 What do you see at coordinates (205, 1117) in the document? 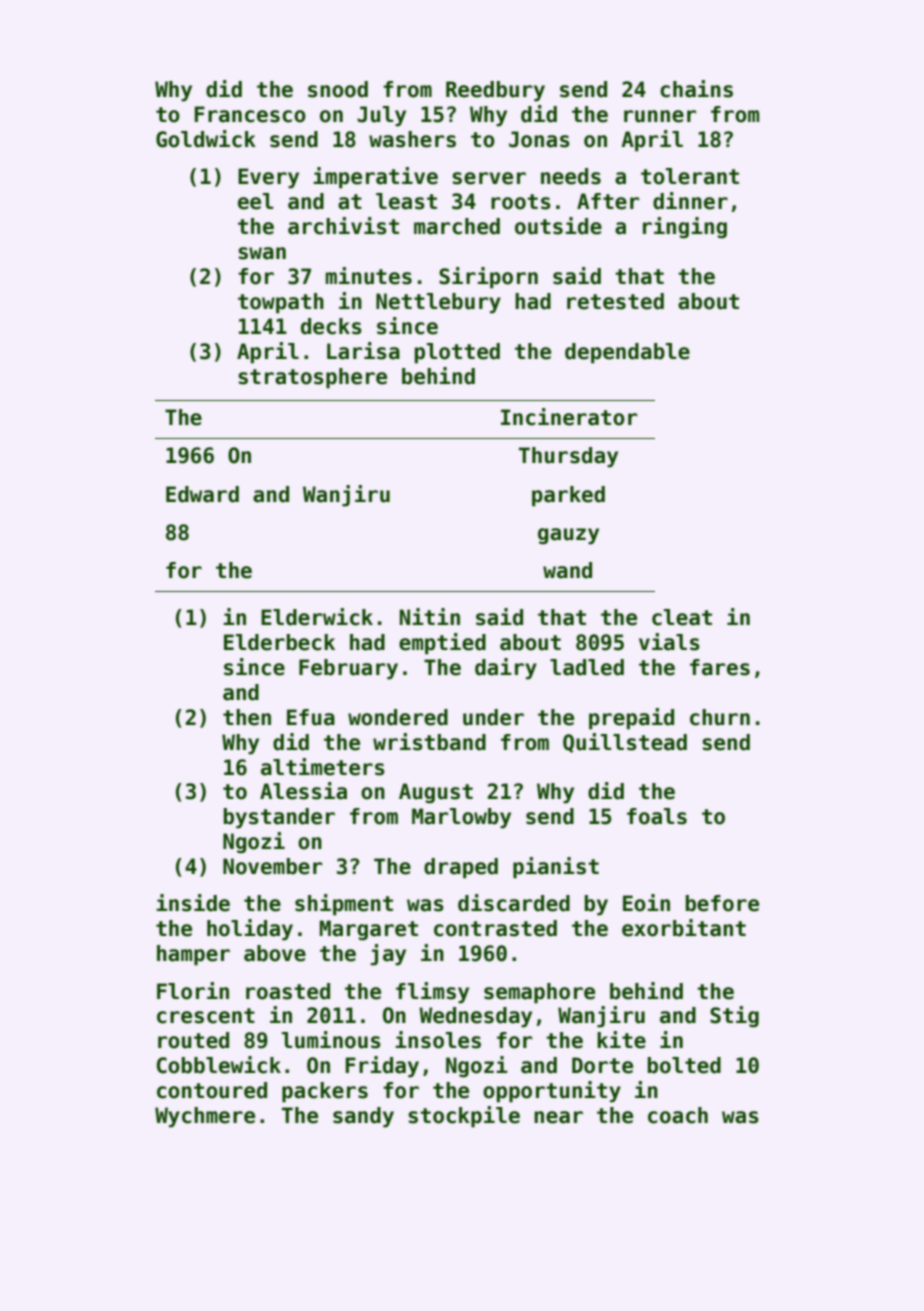
I see `Wychmere` at bounding box center [205, 1117].
